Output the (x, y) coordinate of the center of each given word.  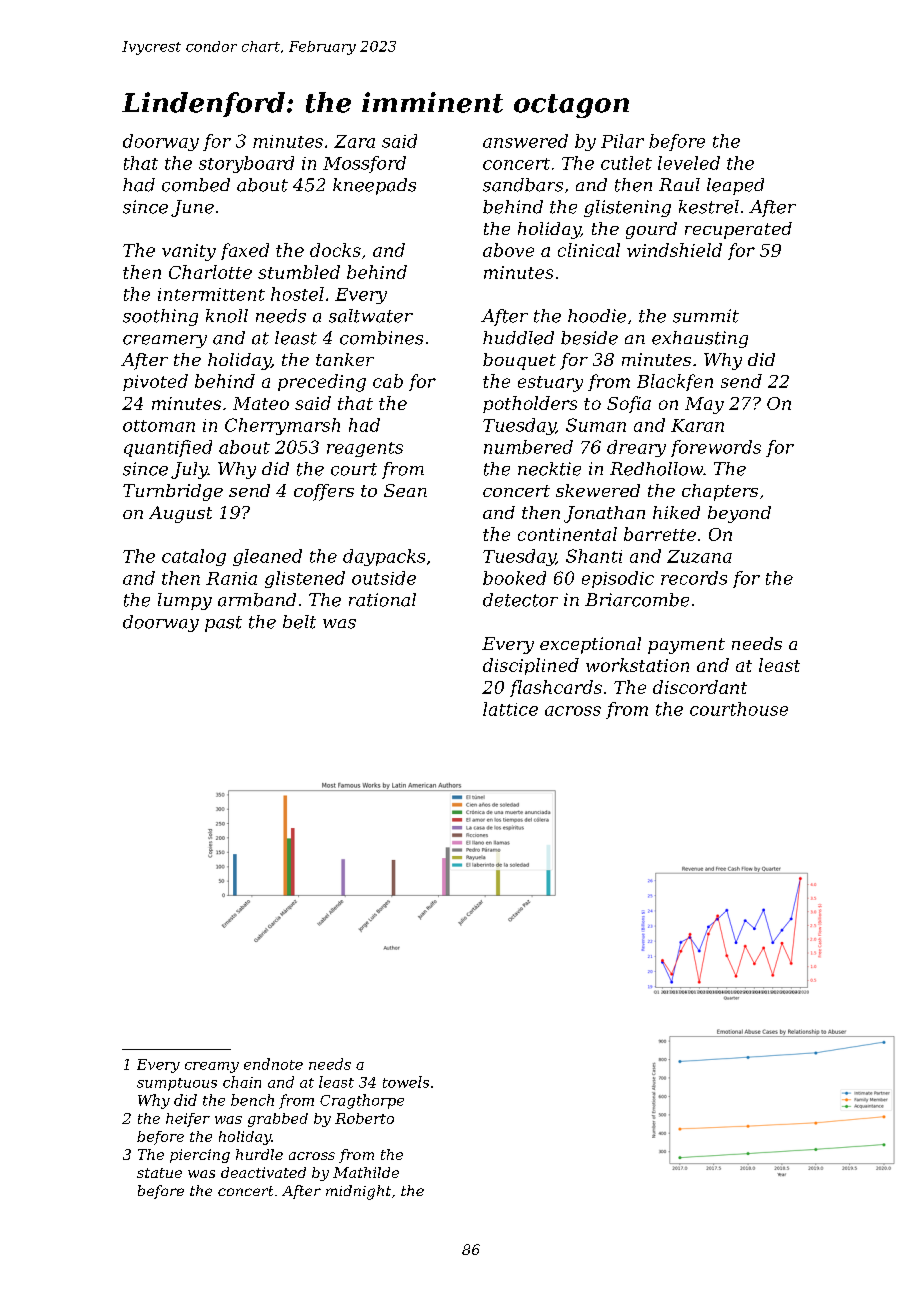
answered (525, 141)
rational (382, 600)
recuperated (738, 230)
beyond (739, 514)
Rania (231, 578)
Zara (354, 141)
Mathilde (366, 1172)
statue (159, 1173)
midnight (358, 1192)
